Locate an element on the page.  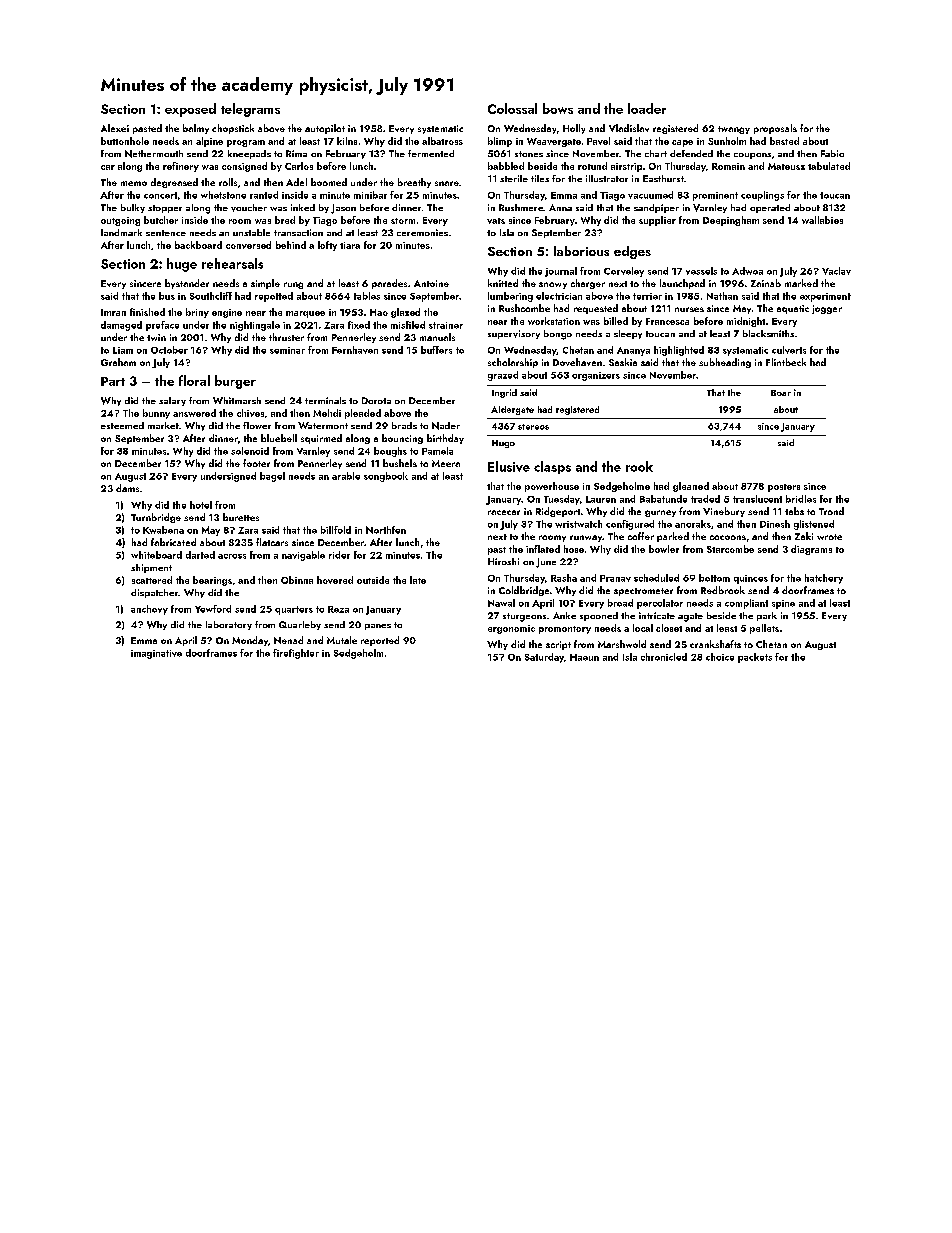
Saturday is located at coordinates (544, 658).
